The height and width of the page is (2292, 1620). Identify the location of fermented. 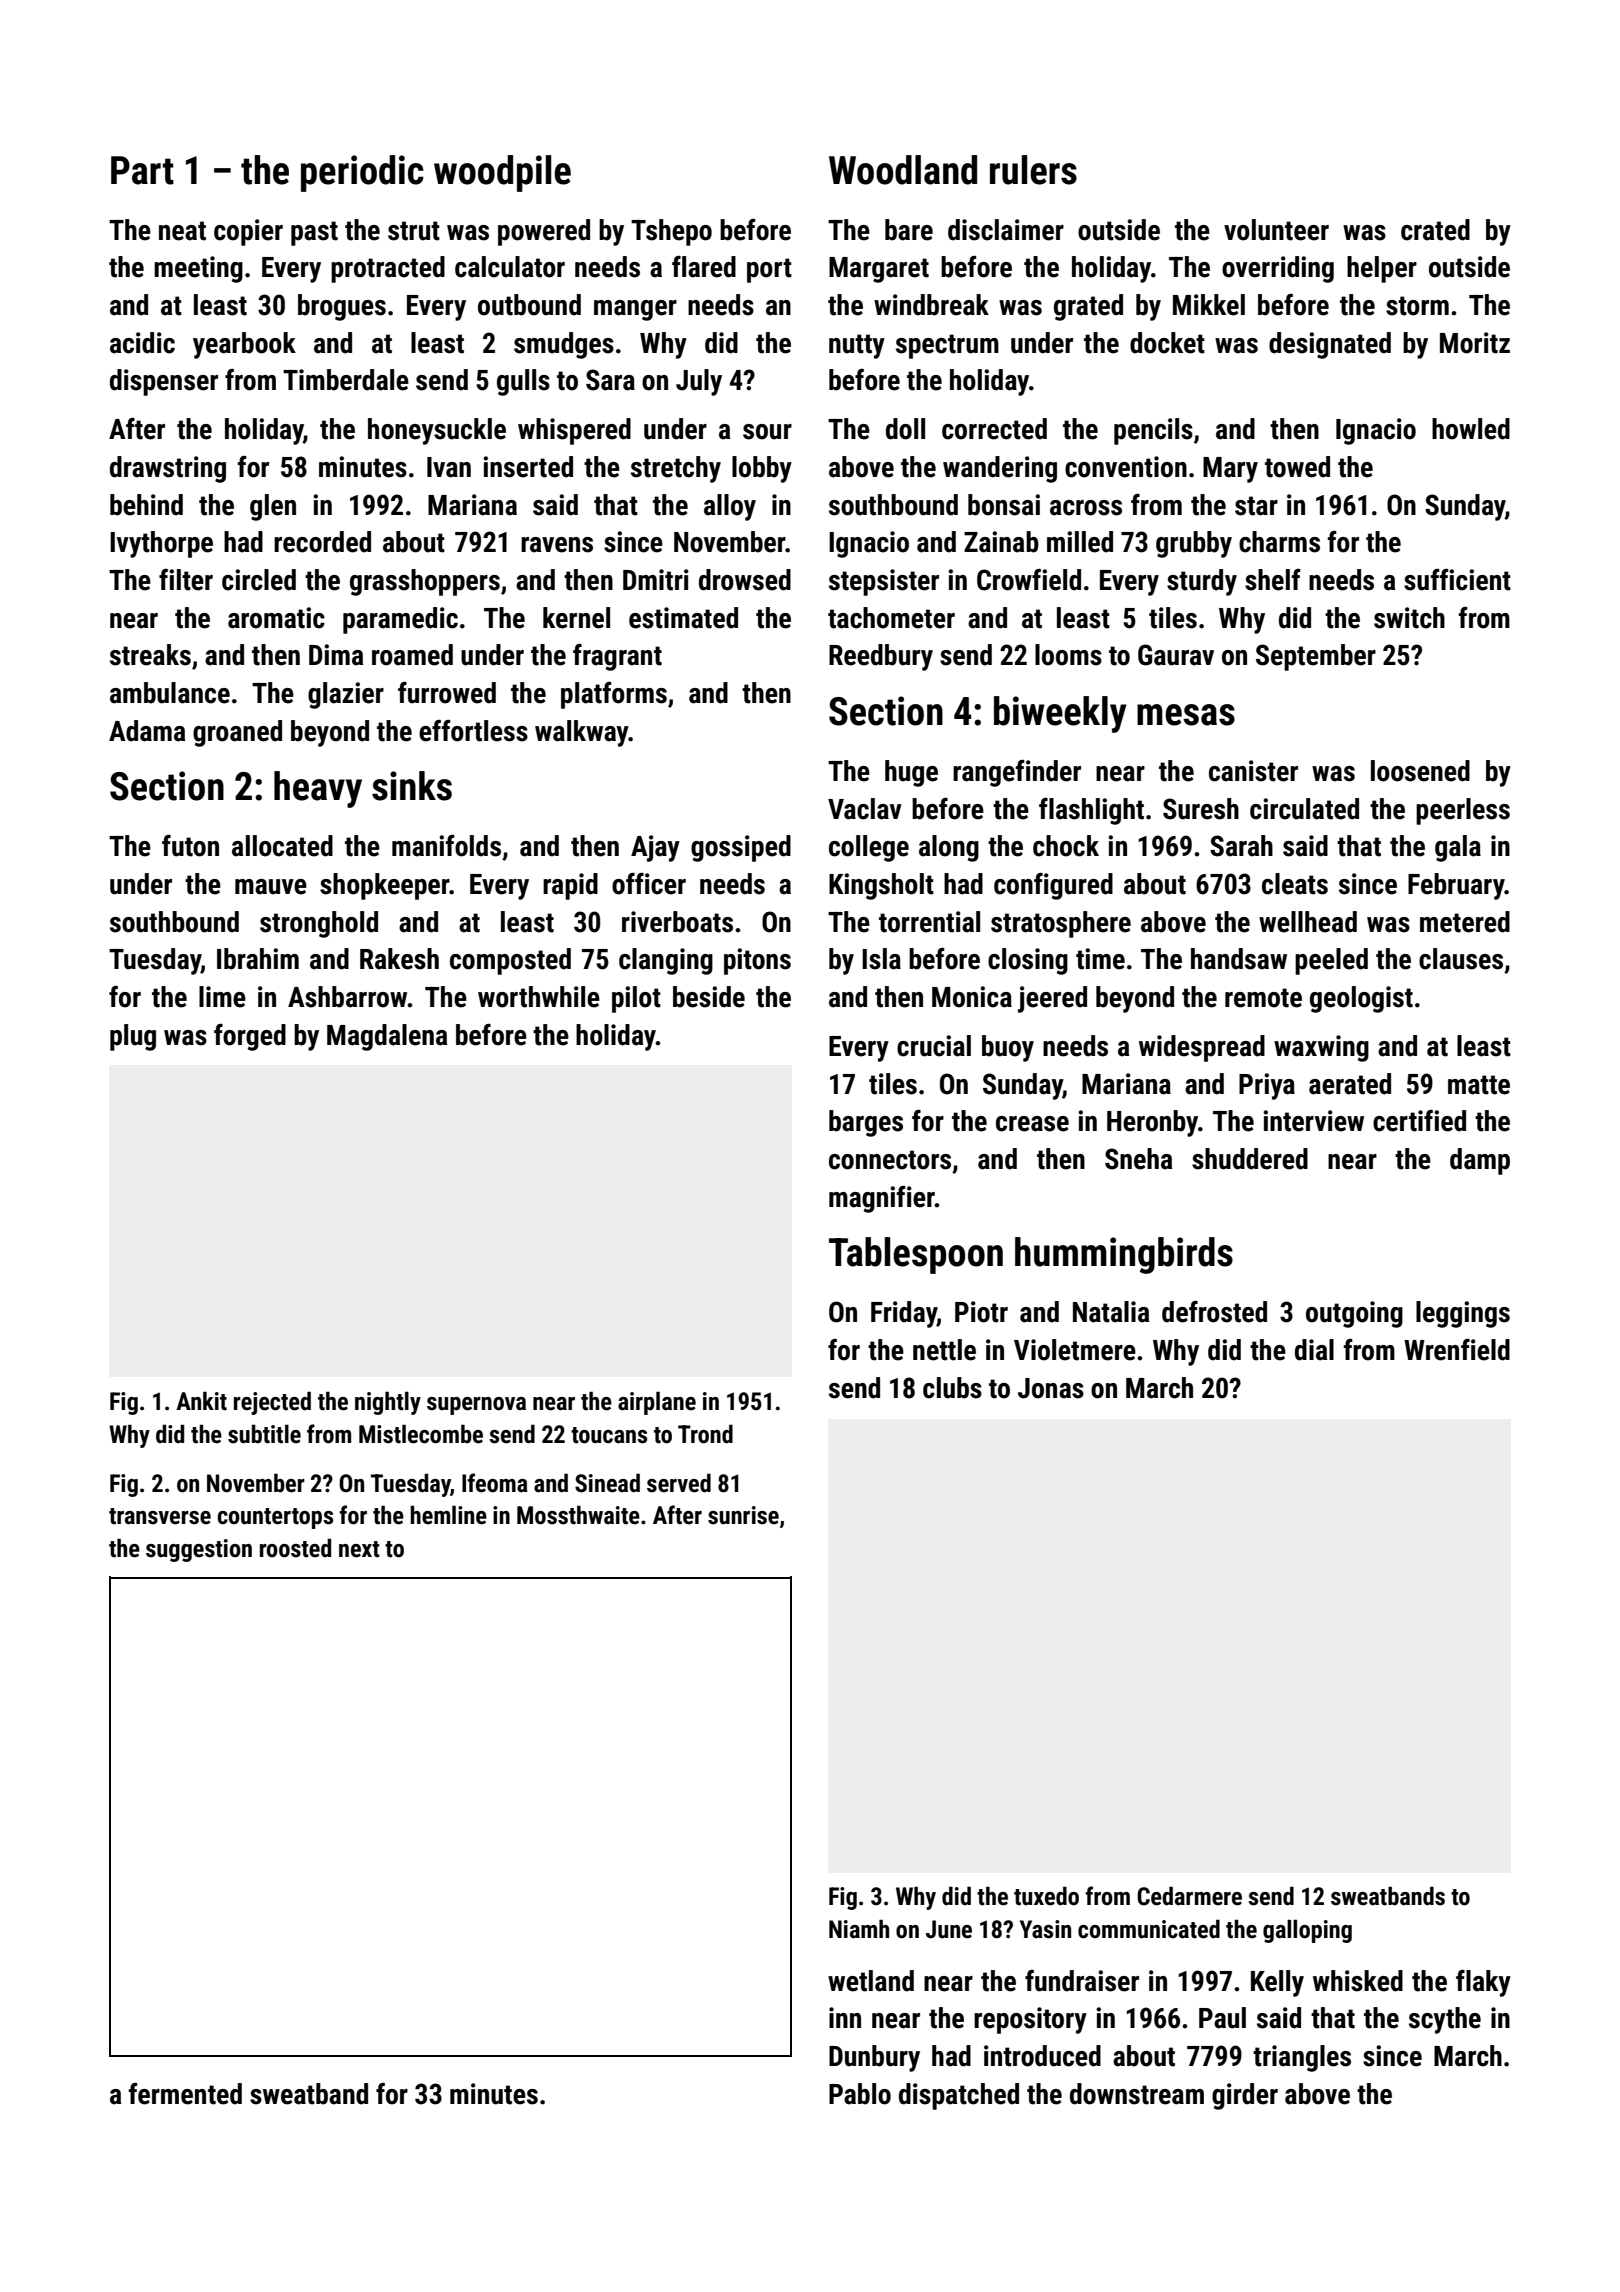
(185, 2094).
